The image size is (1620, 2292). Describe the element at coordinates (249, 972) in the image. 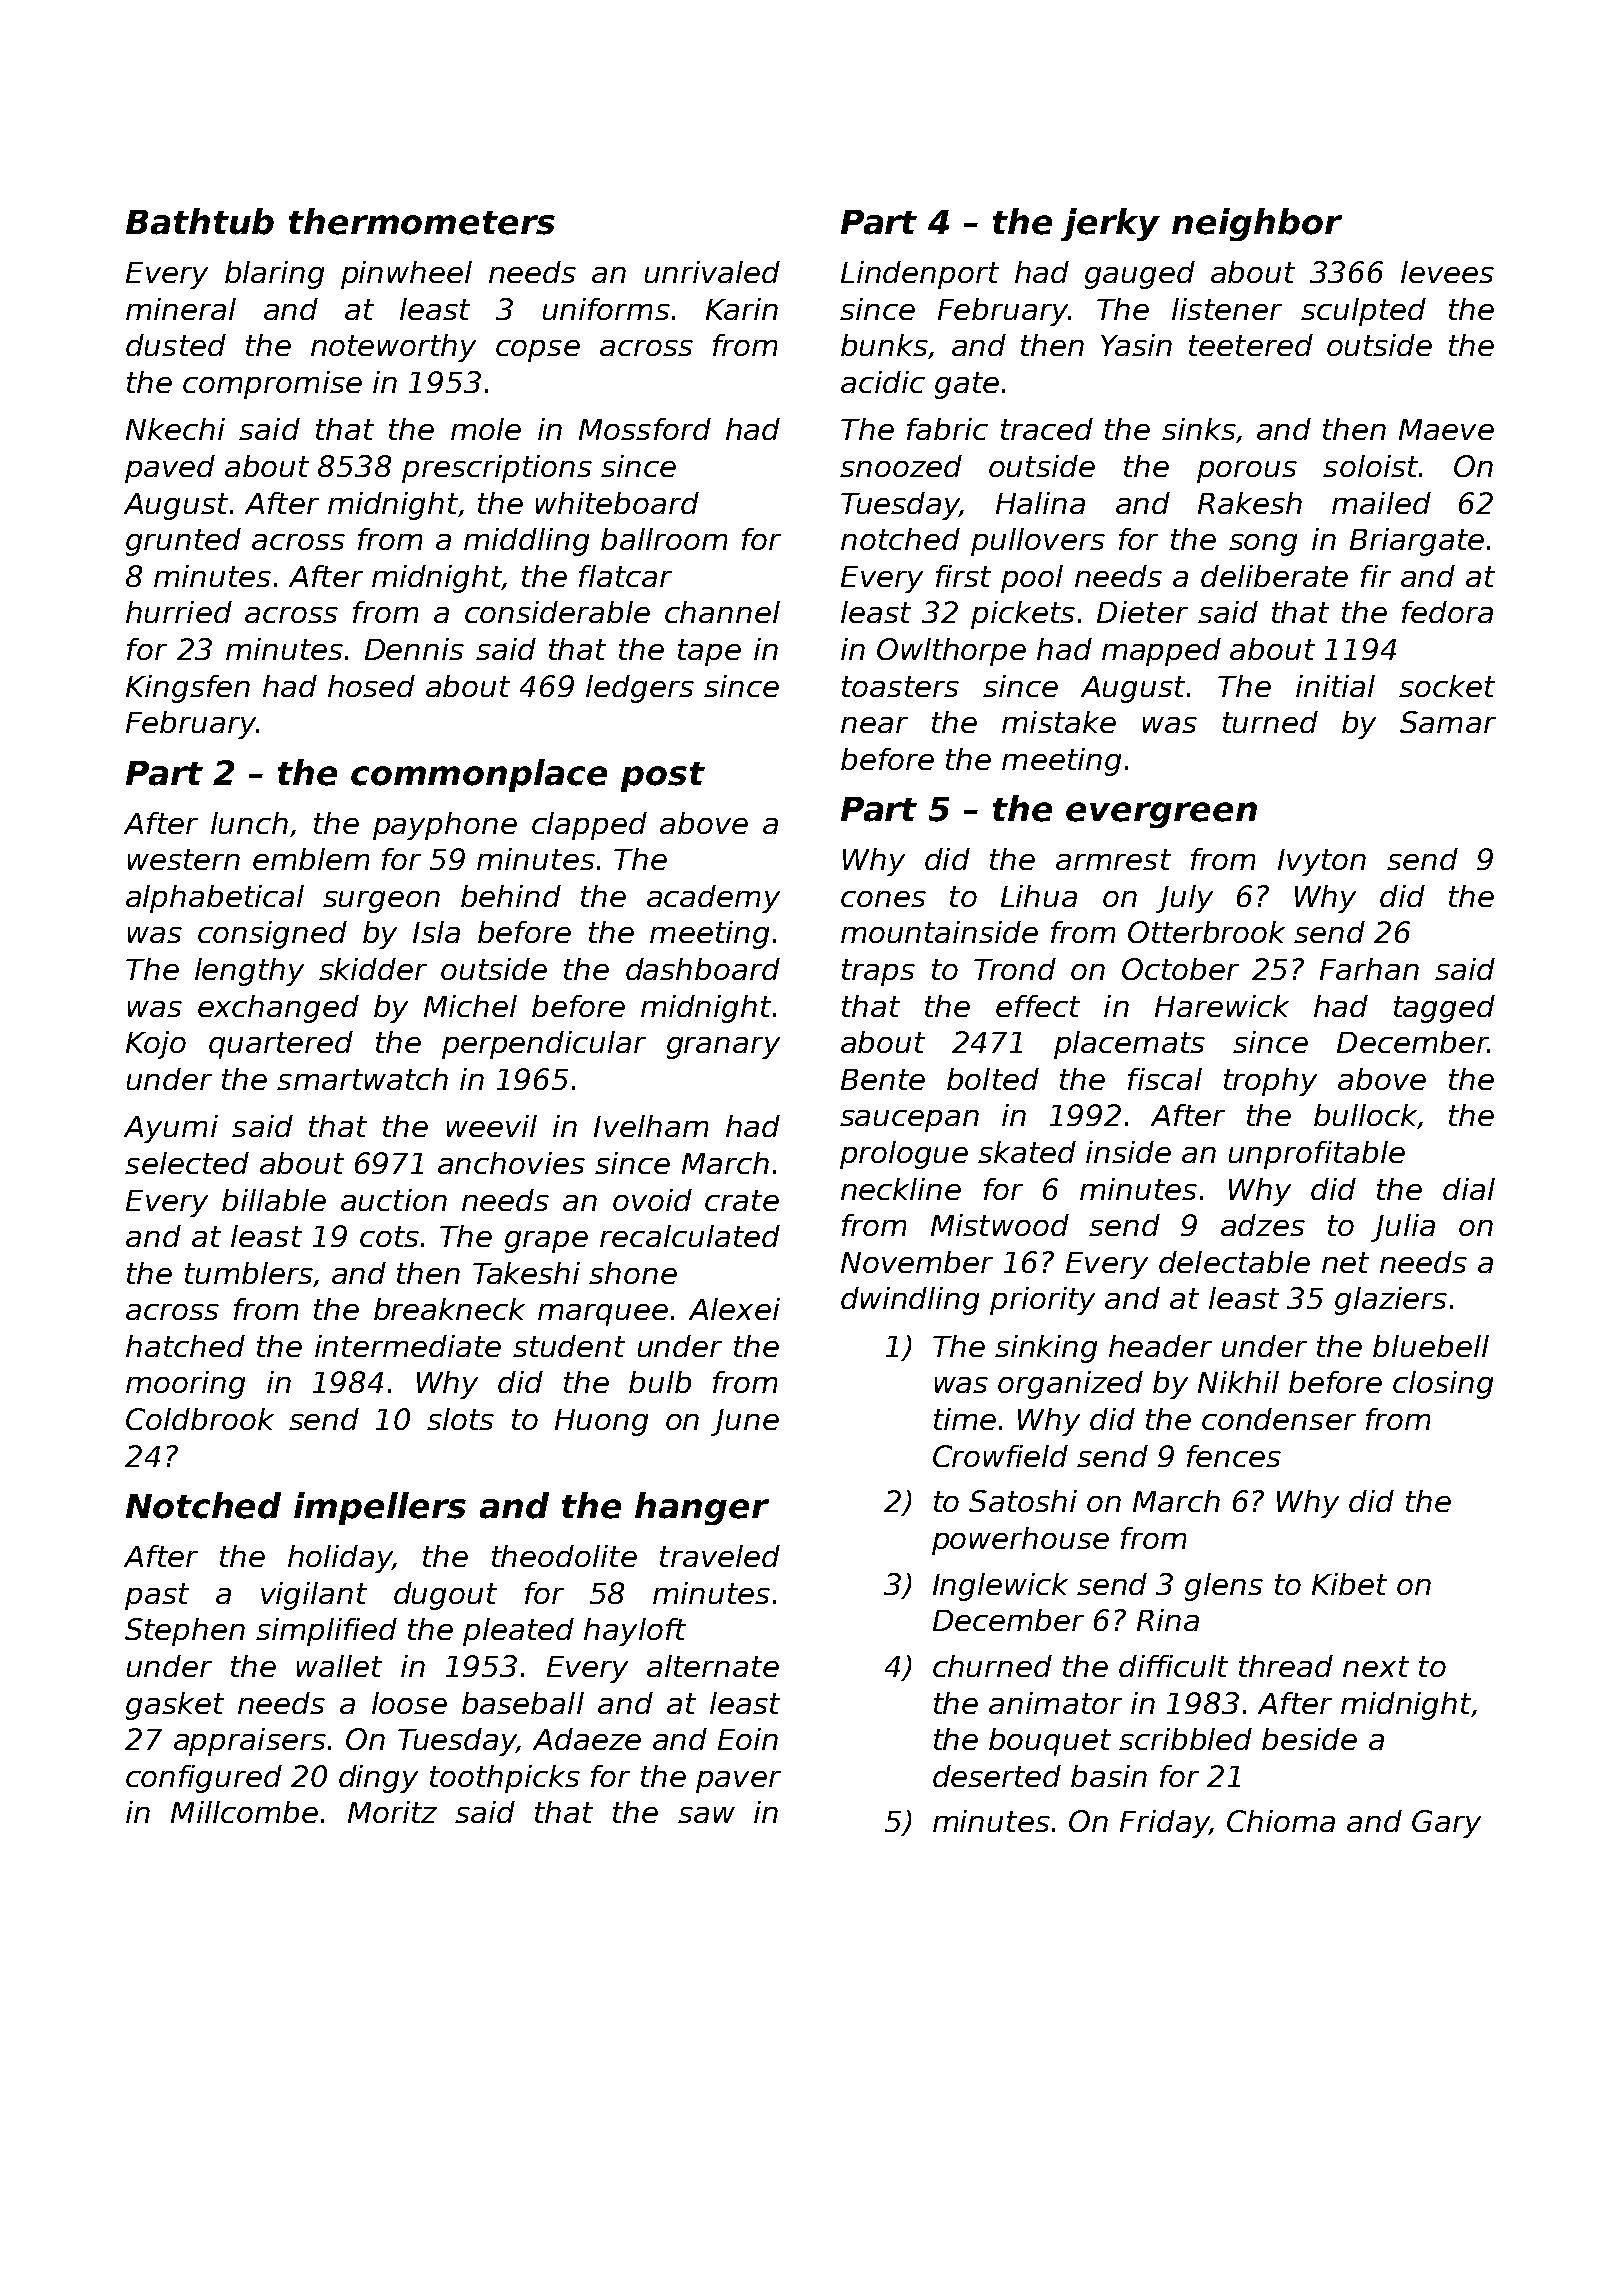

I see `lengthy` at that location.
